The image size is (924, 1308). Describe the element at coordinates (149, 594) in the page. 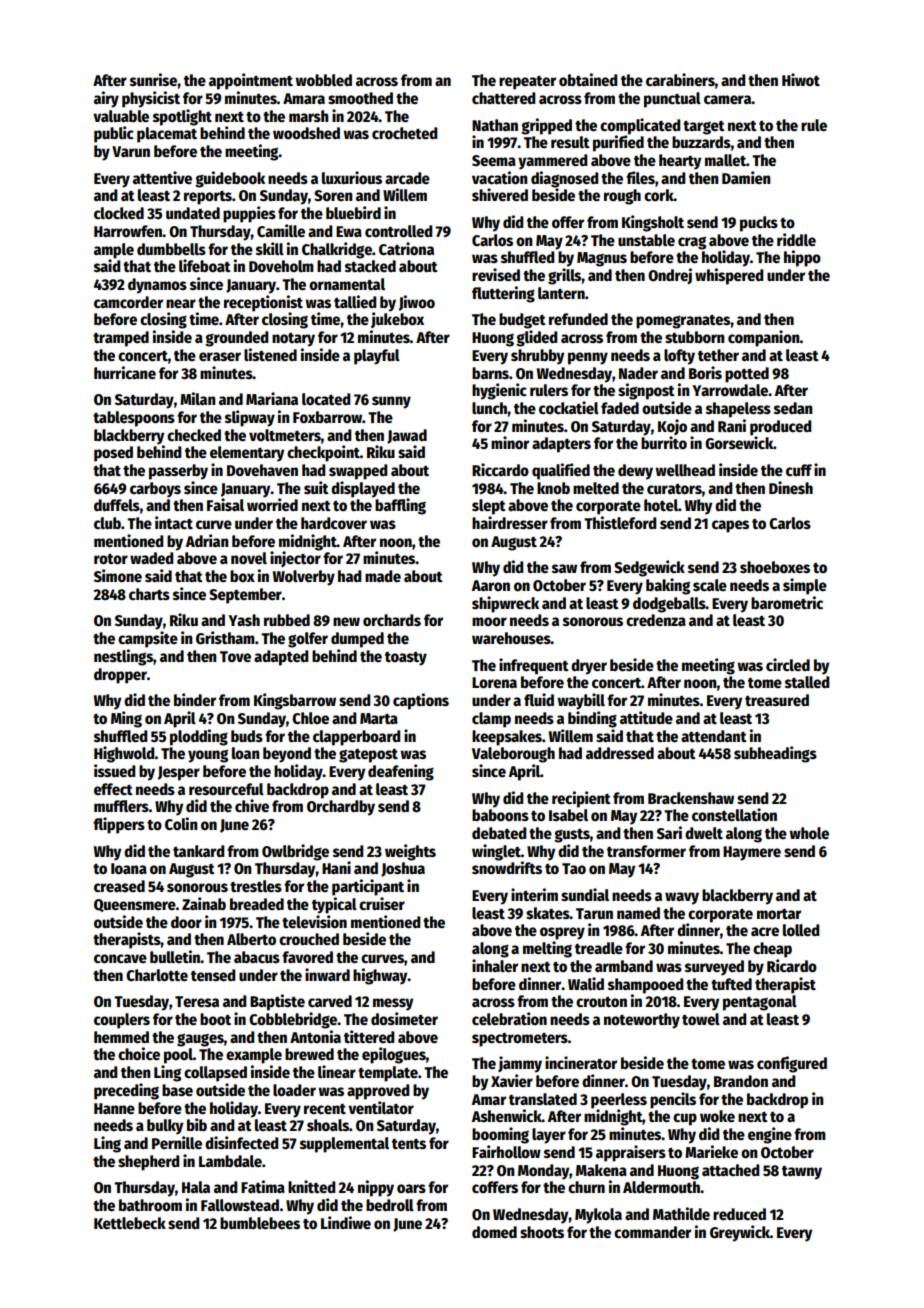

I see `charts` at that location.
